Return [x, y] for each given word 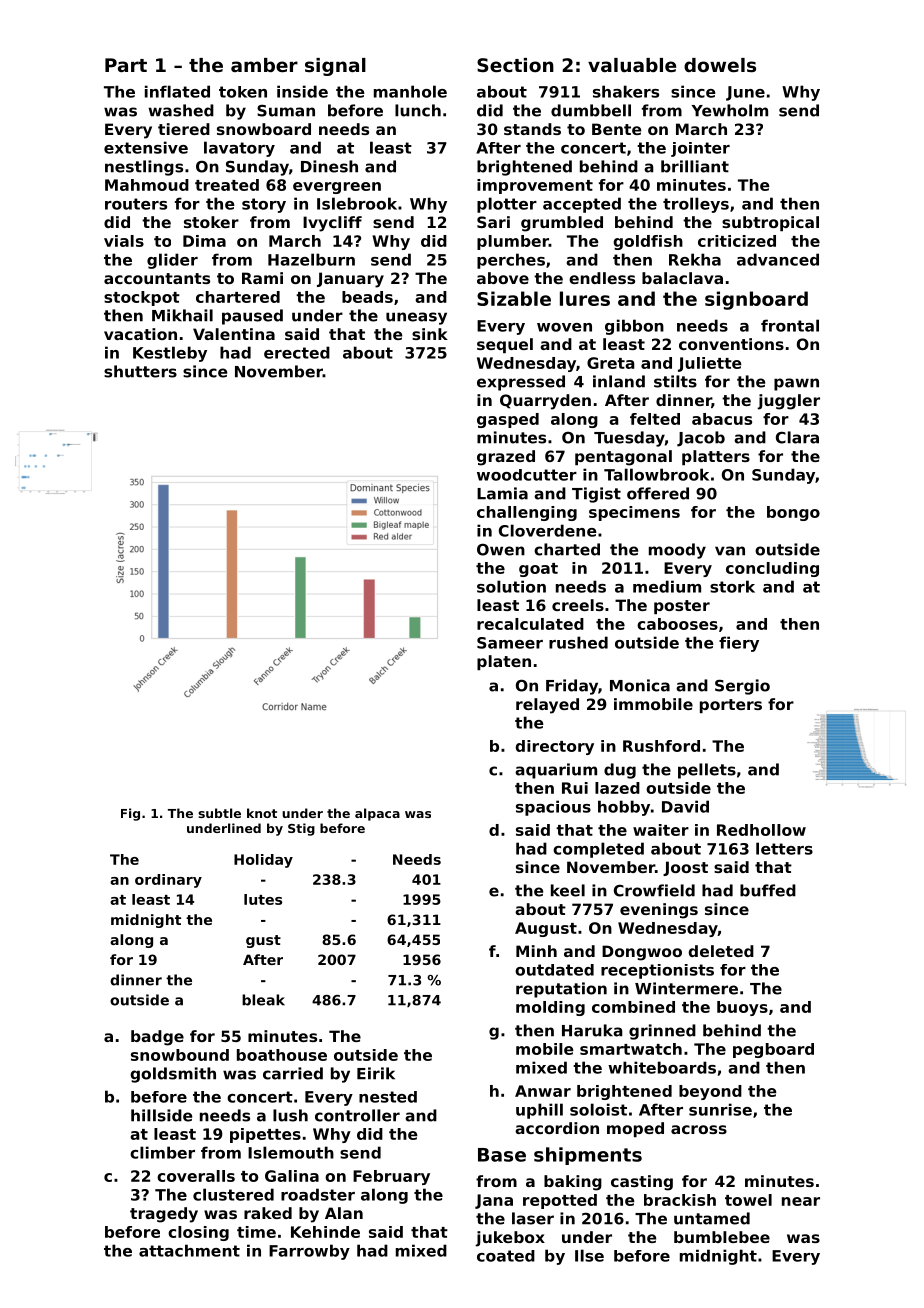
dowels [720, 65]
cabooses [677, 624]
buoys [742, 1008]
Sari [493, 222]
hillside [161, 1115]
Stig [301, 829]
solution [511, 586]
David [685, 806]
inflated [177, 91]
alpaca [377, 814]
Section [515, 65]
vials [124, 241]
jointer [700, 149]
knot [262, 813]
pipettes [265, 1135]
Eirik [376, 1073]
